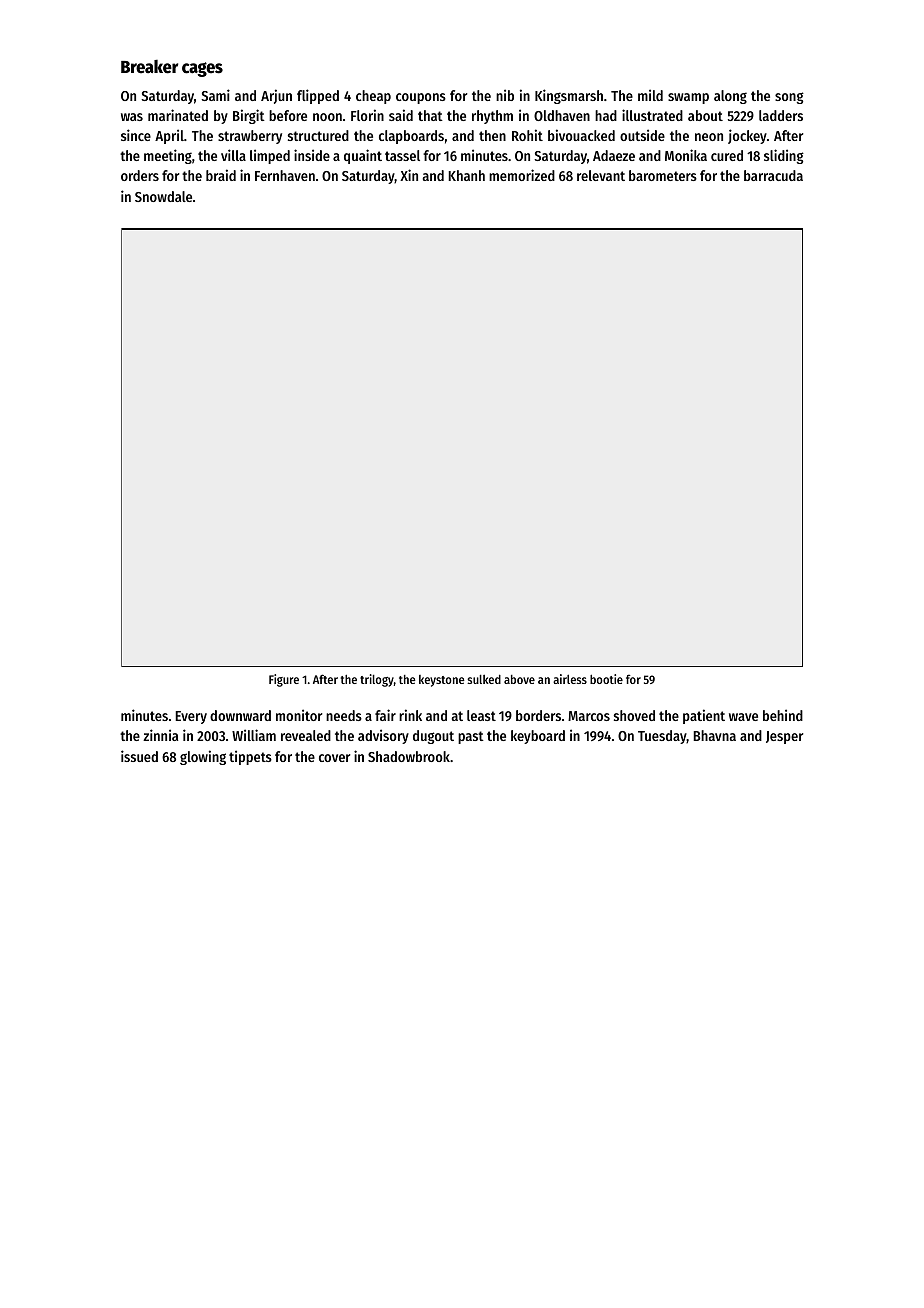 This page has height=1308, width=924. What do you see at coordinates (789, 98) in the page?
I see `song` at bounding box center [789, 98].
